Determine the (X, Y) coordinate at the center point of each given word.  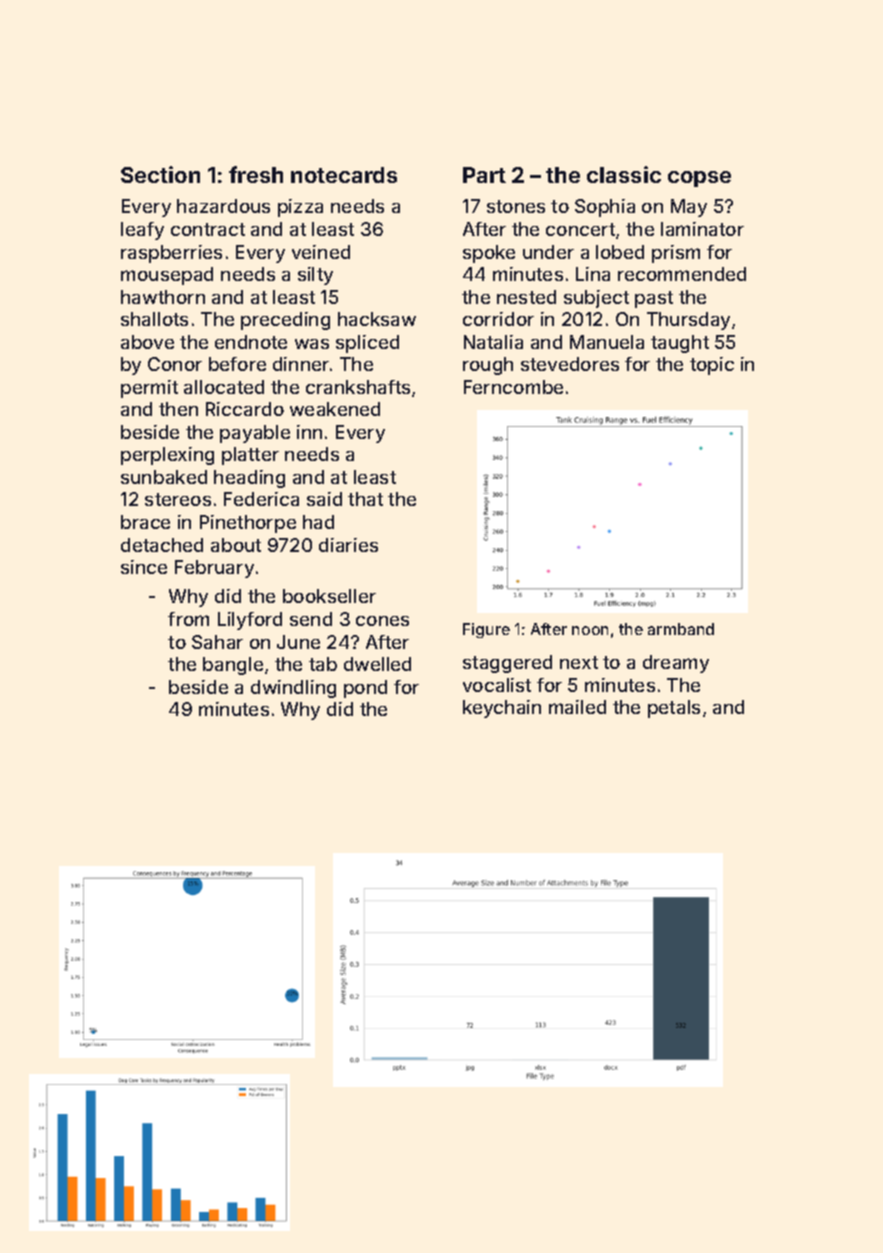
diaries (348, 545)
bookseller (329, 596)
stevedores (570, 364)
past (654, 299)
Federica (261, 499)
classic (624, 174)
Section (160, 174)
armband (681, 629)
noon (590, 630)
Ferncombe (513, 387)
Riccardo (245, 409)
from (188, 619)
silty (315, 276)
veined (321, 252)
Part (484, 175)
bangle (233, 666)
